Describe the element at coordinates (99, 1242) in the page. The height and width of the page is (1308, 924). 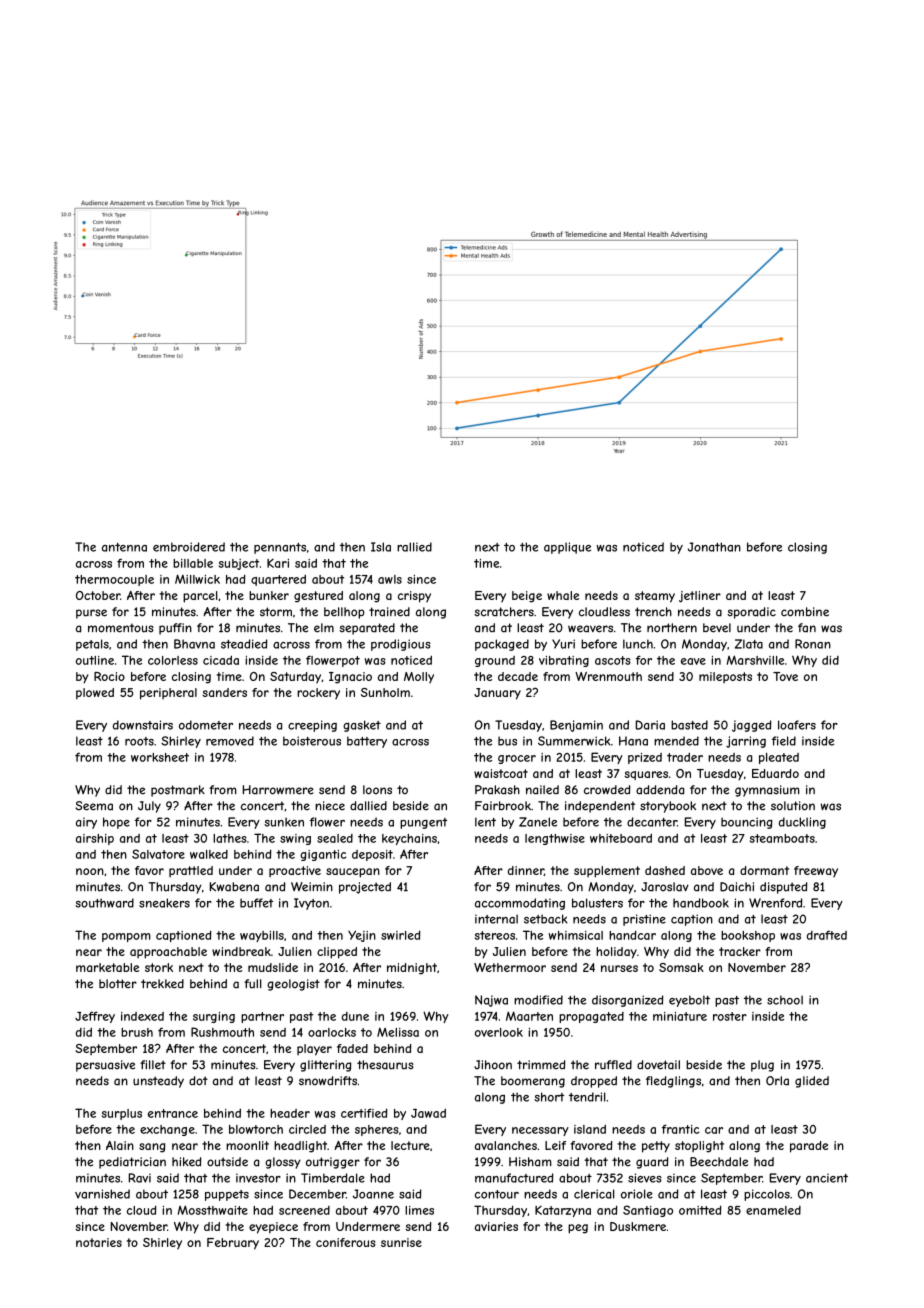
I see `notaries` at that location.
